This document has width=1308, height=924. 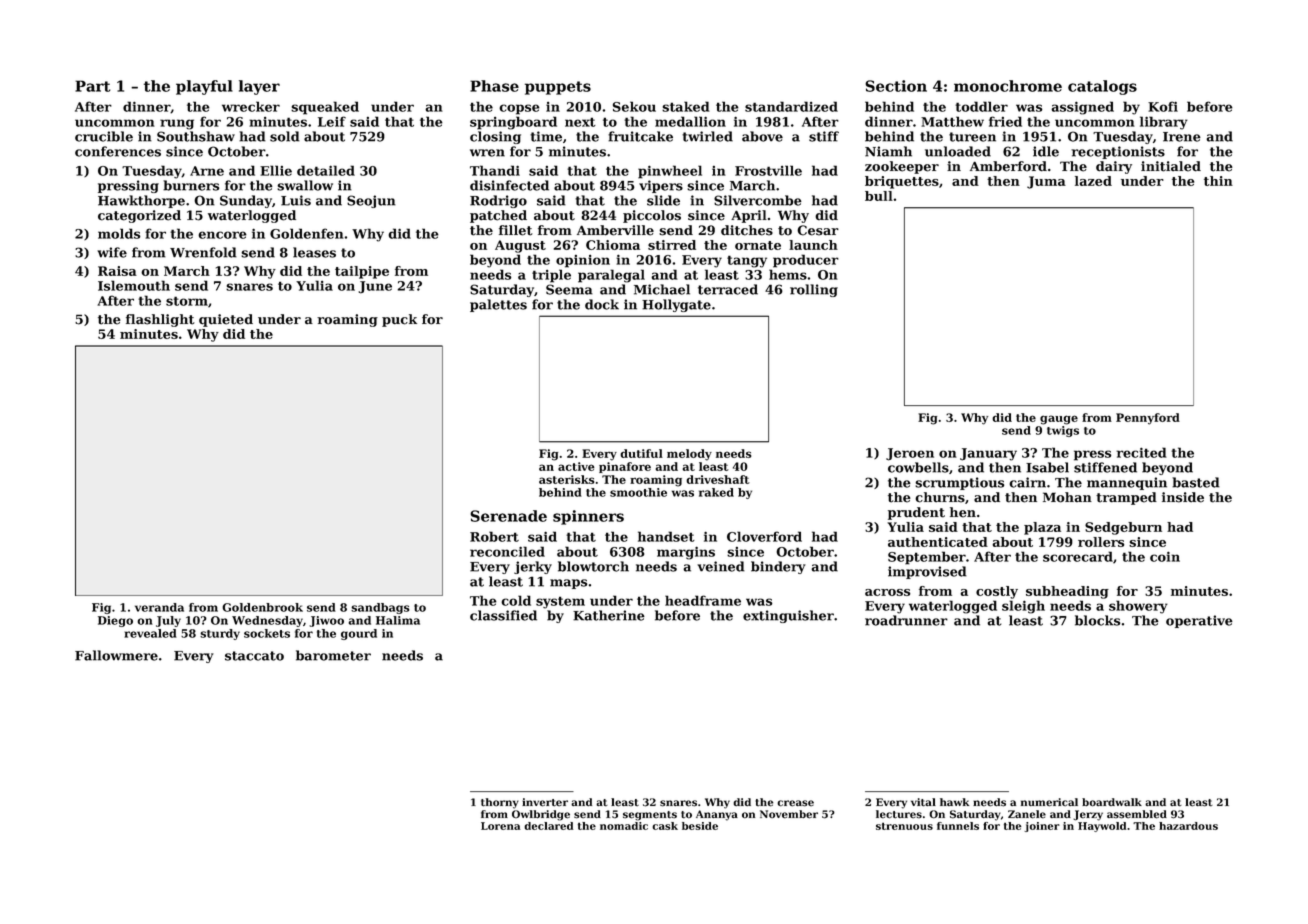 What do you see at coordinates (159, 607) in the document?
I see `veranda` at bounding box center [159, 607].
